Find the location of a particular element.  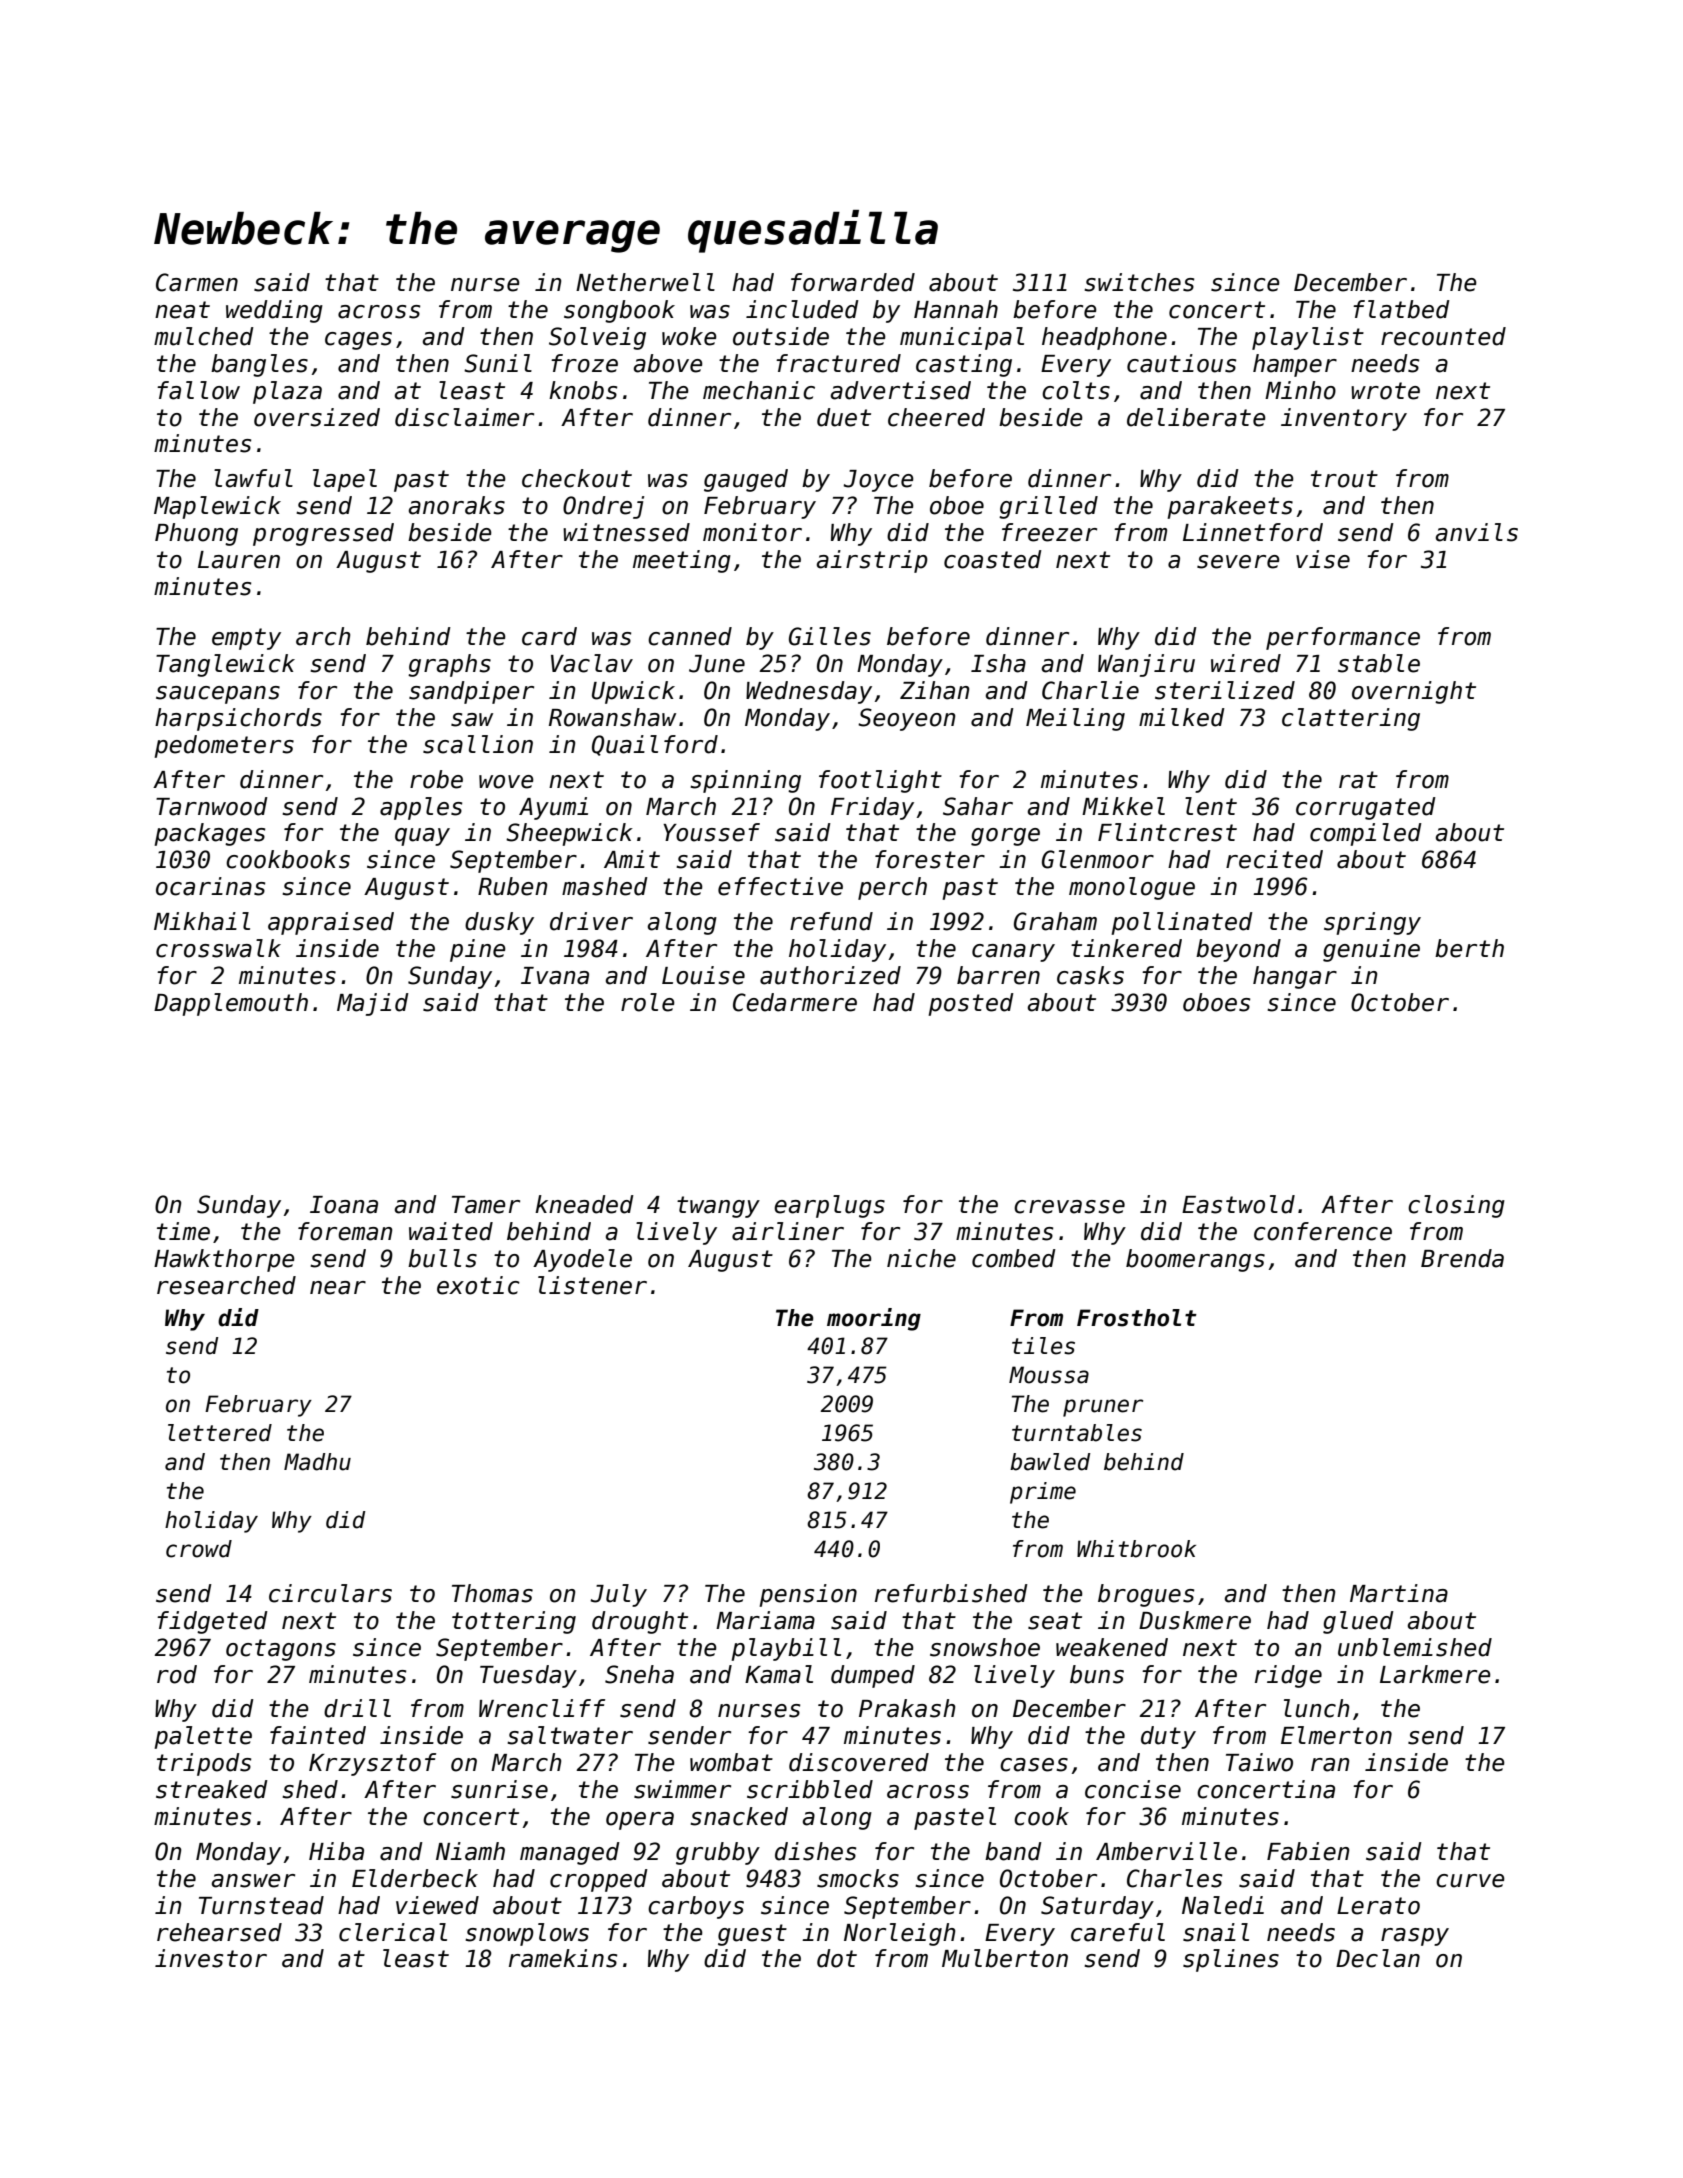

Thomas is located at coordinates (492, 1593).
